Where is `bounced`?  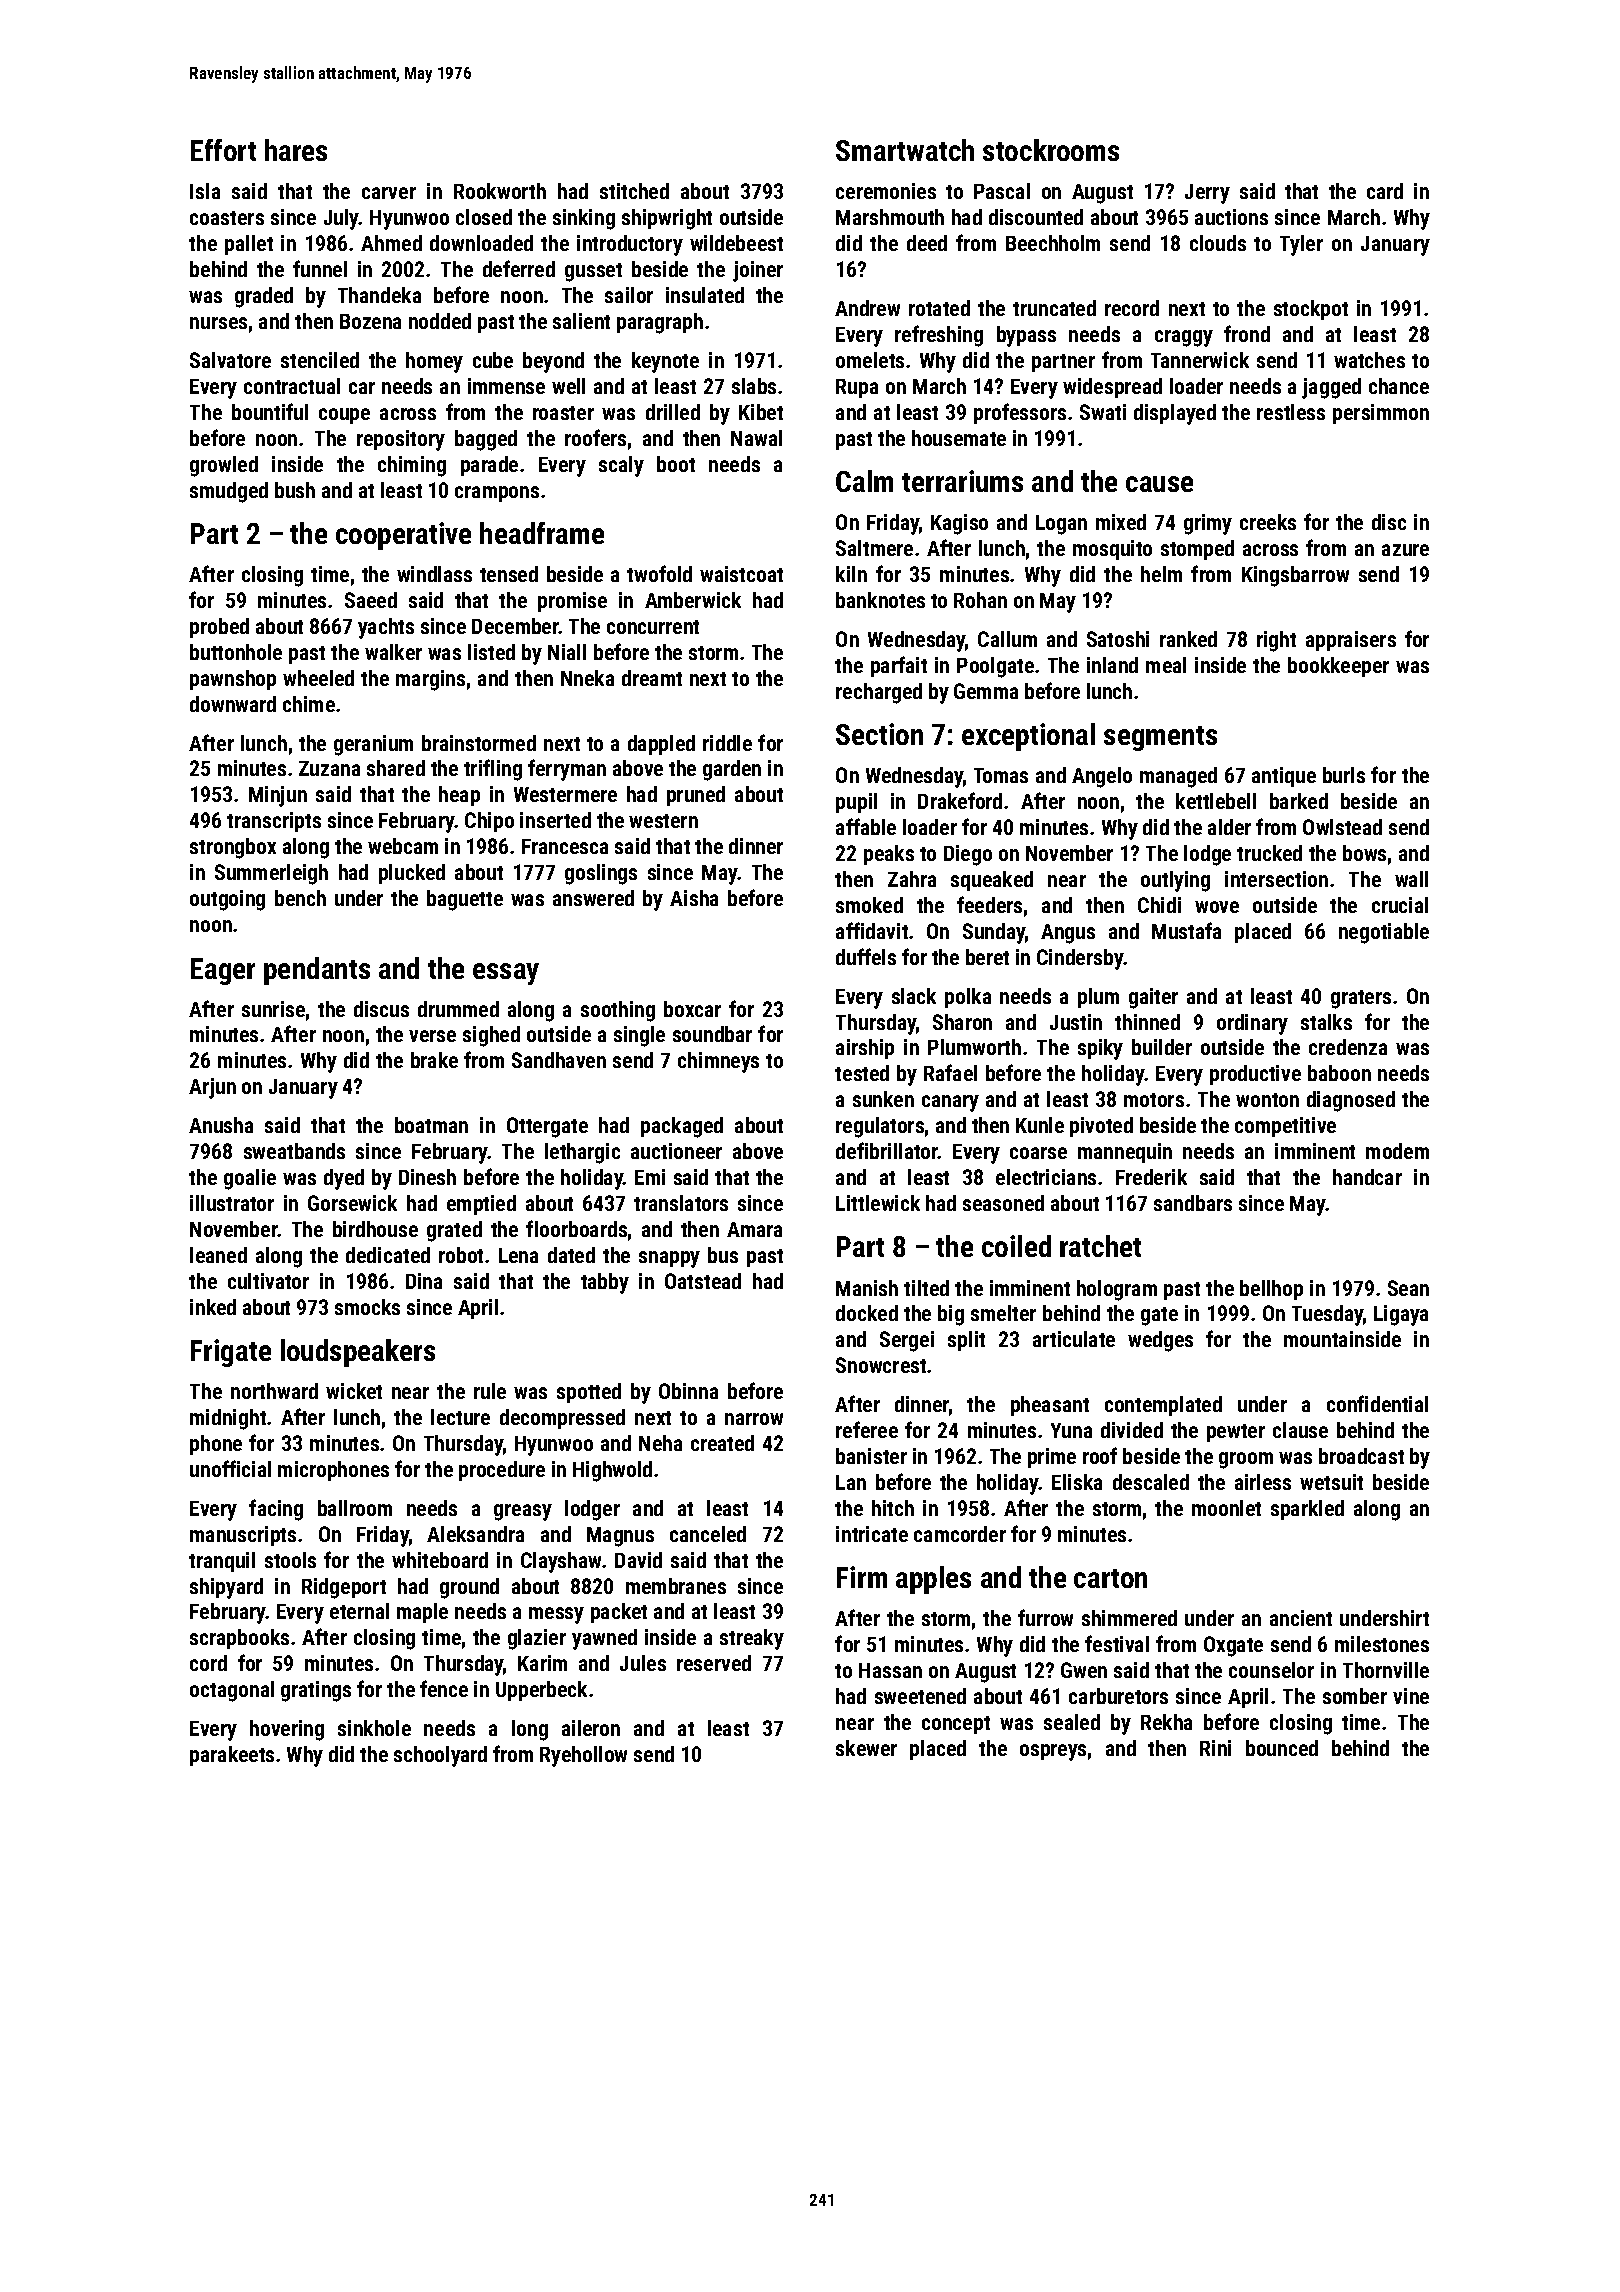 bounced is located at coordinates (1282, 1748).
